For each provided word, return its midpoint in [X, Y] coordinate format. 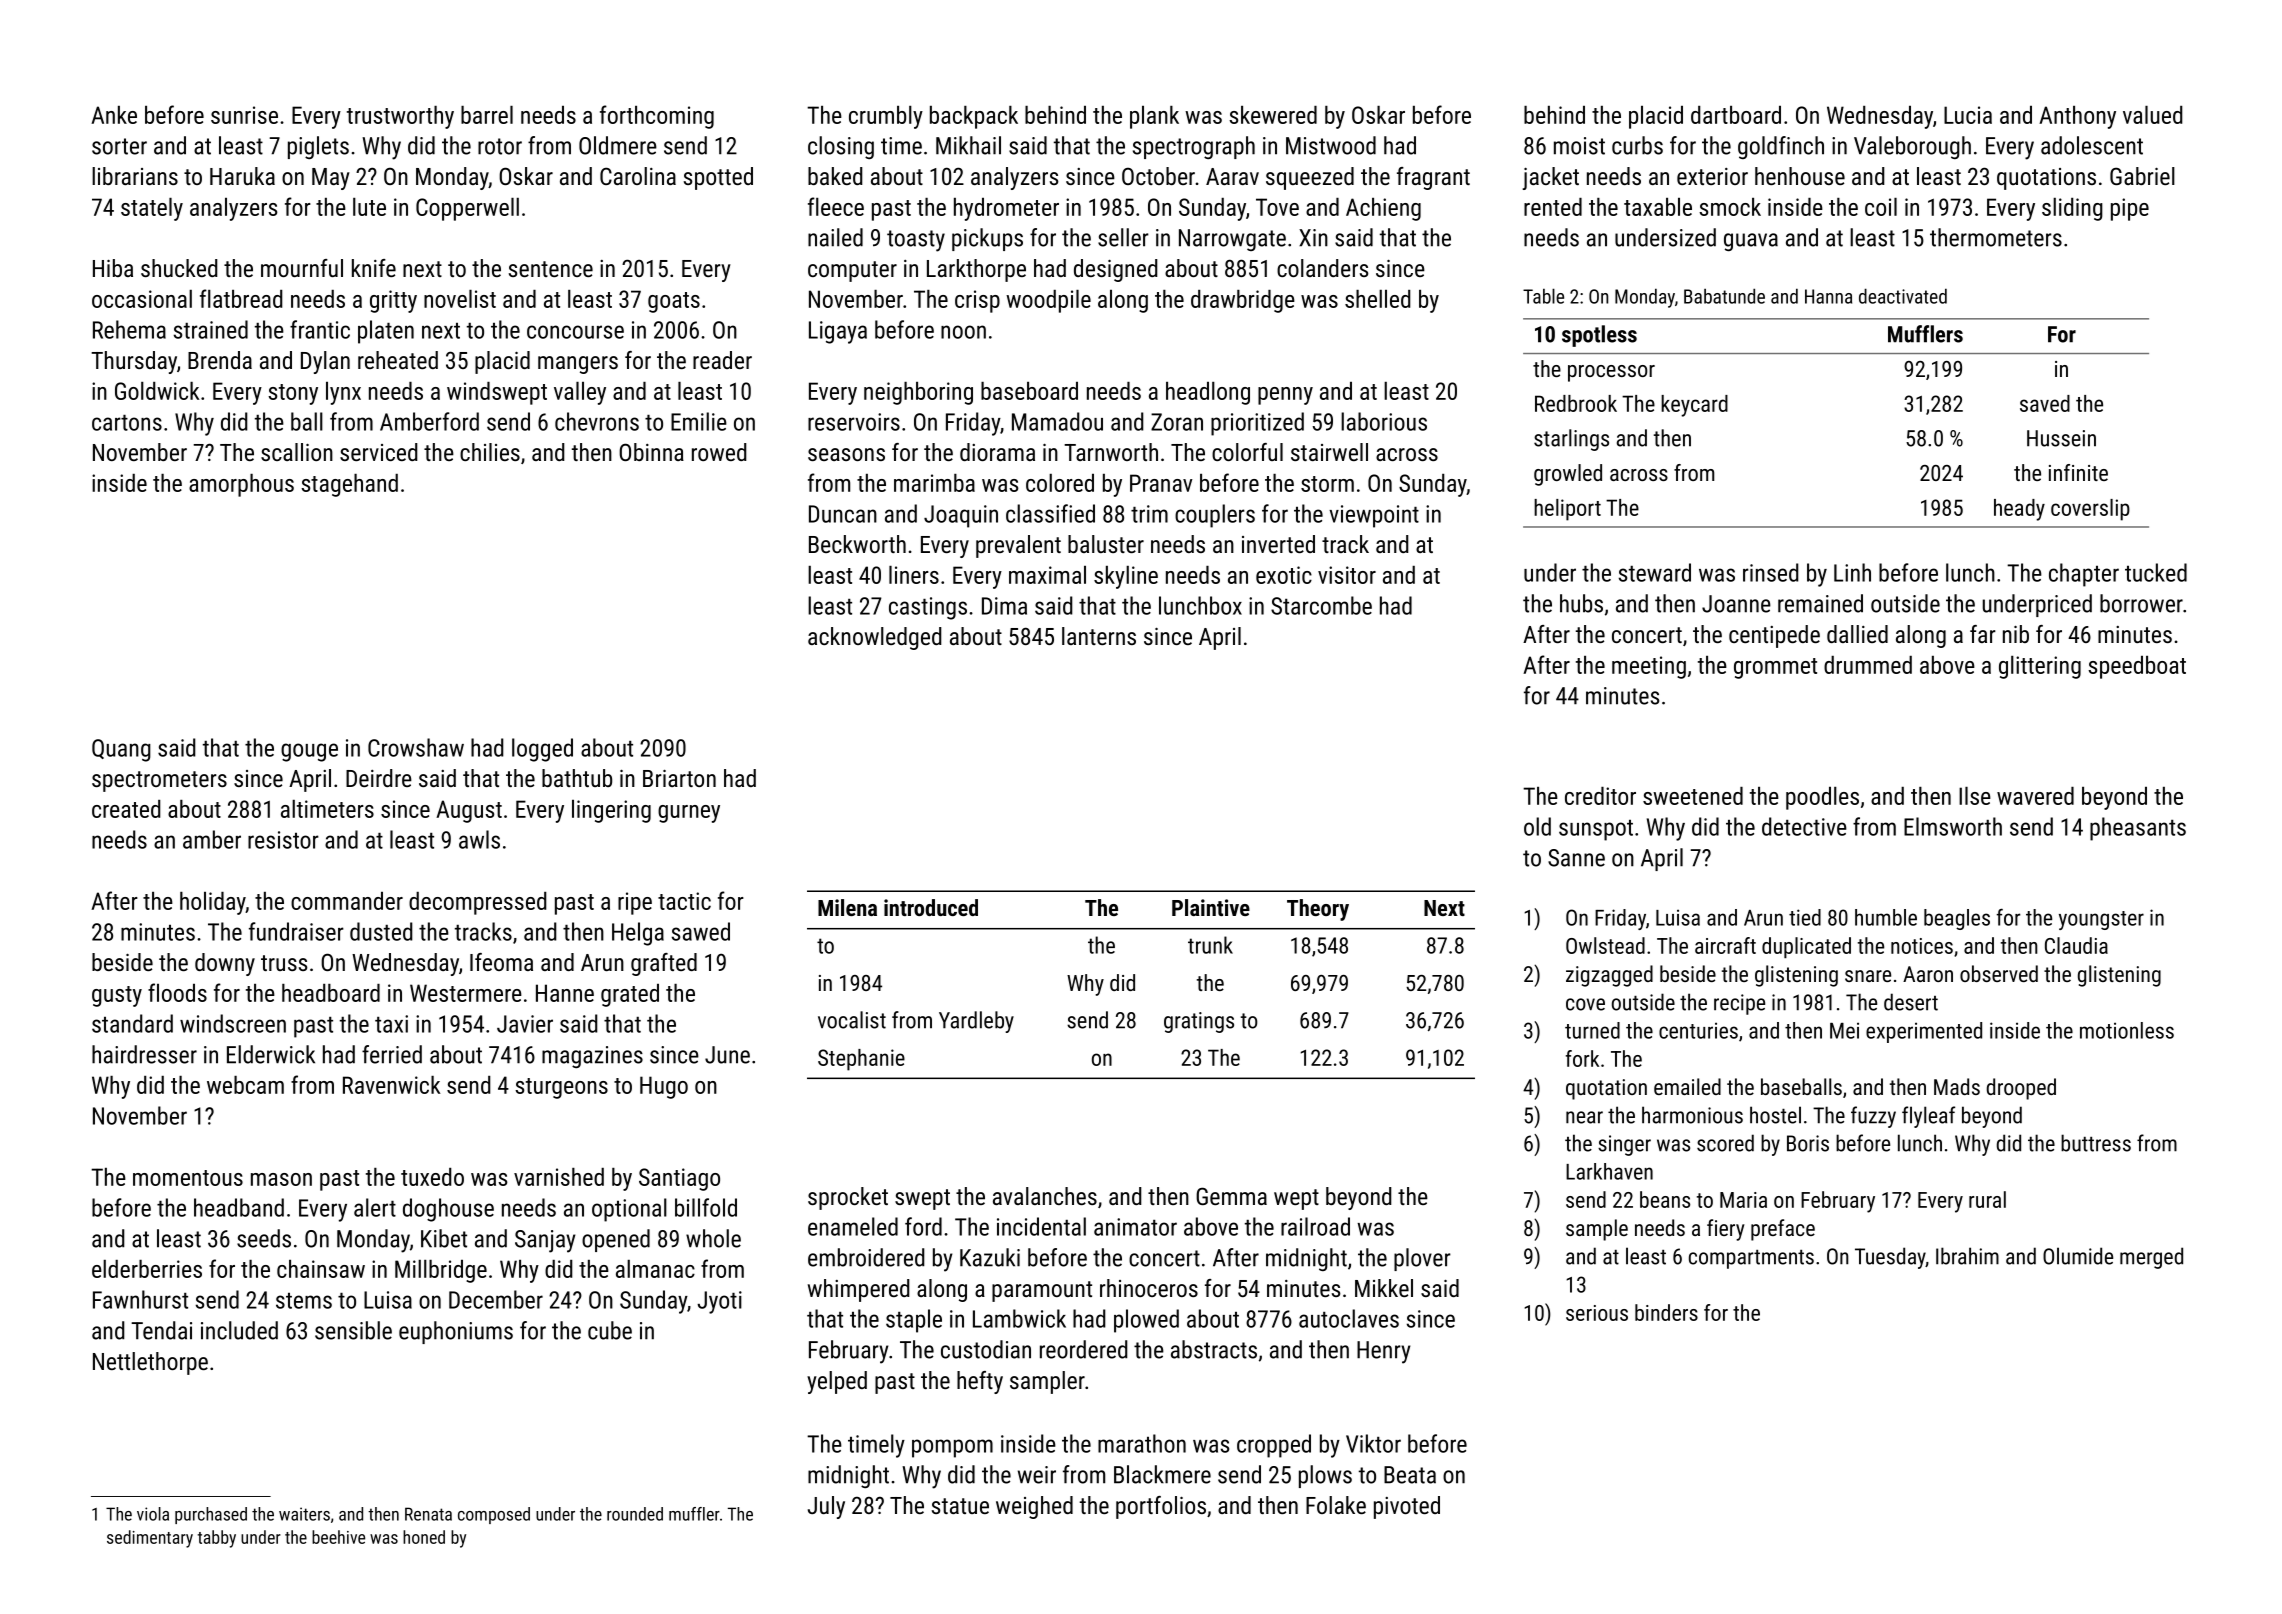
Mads [1957, 1086]
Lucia [1968, 115]
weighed [1034, 1507]
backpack [974, 117]
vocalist [852, 1020]
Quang [121, 750]
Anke [114, 115]
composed [494, 1515]
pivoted [1407, 1507]
